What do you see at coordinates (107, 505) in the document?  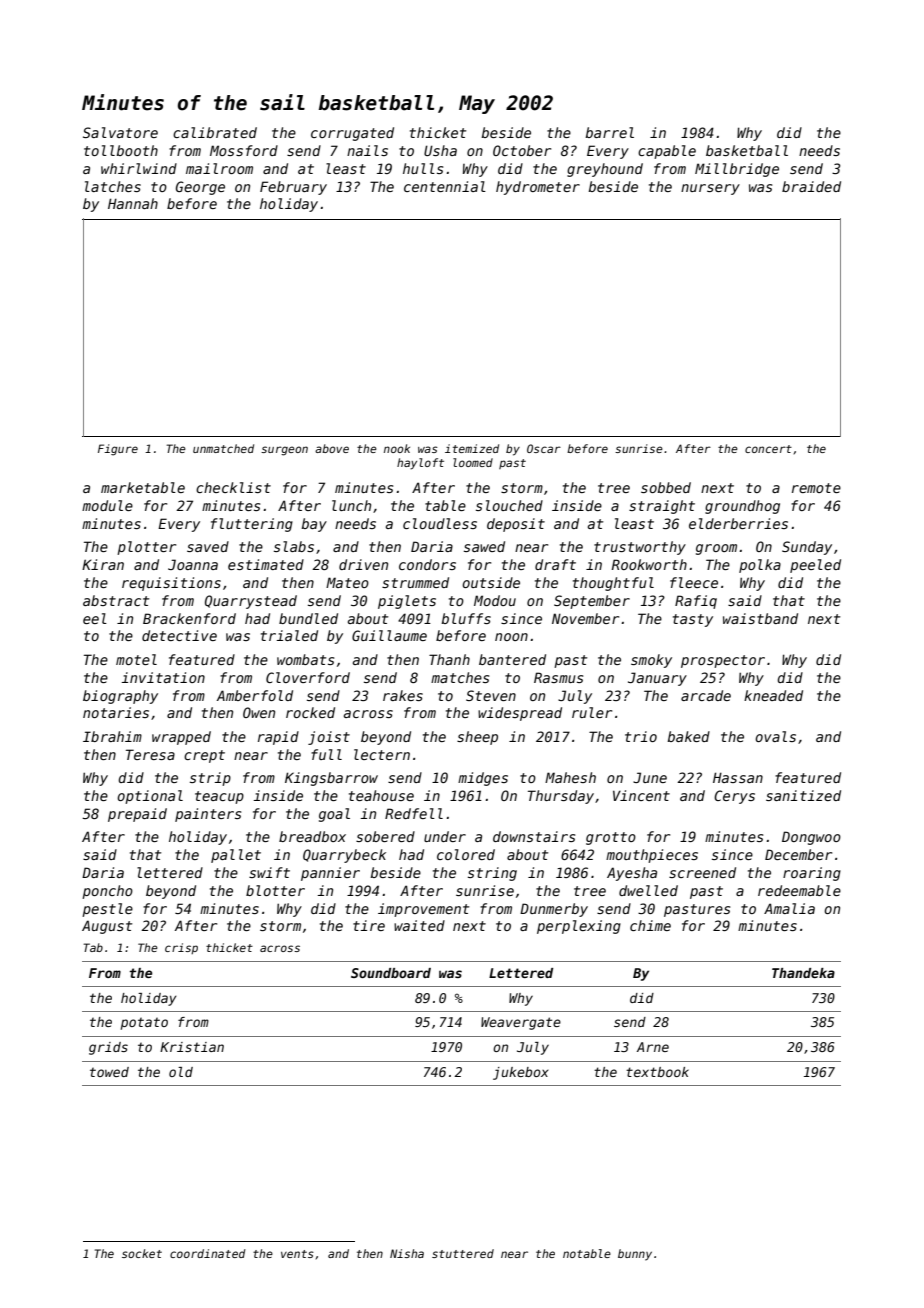 I see `module` at bounding box center [107, 505].
